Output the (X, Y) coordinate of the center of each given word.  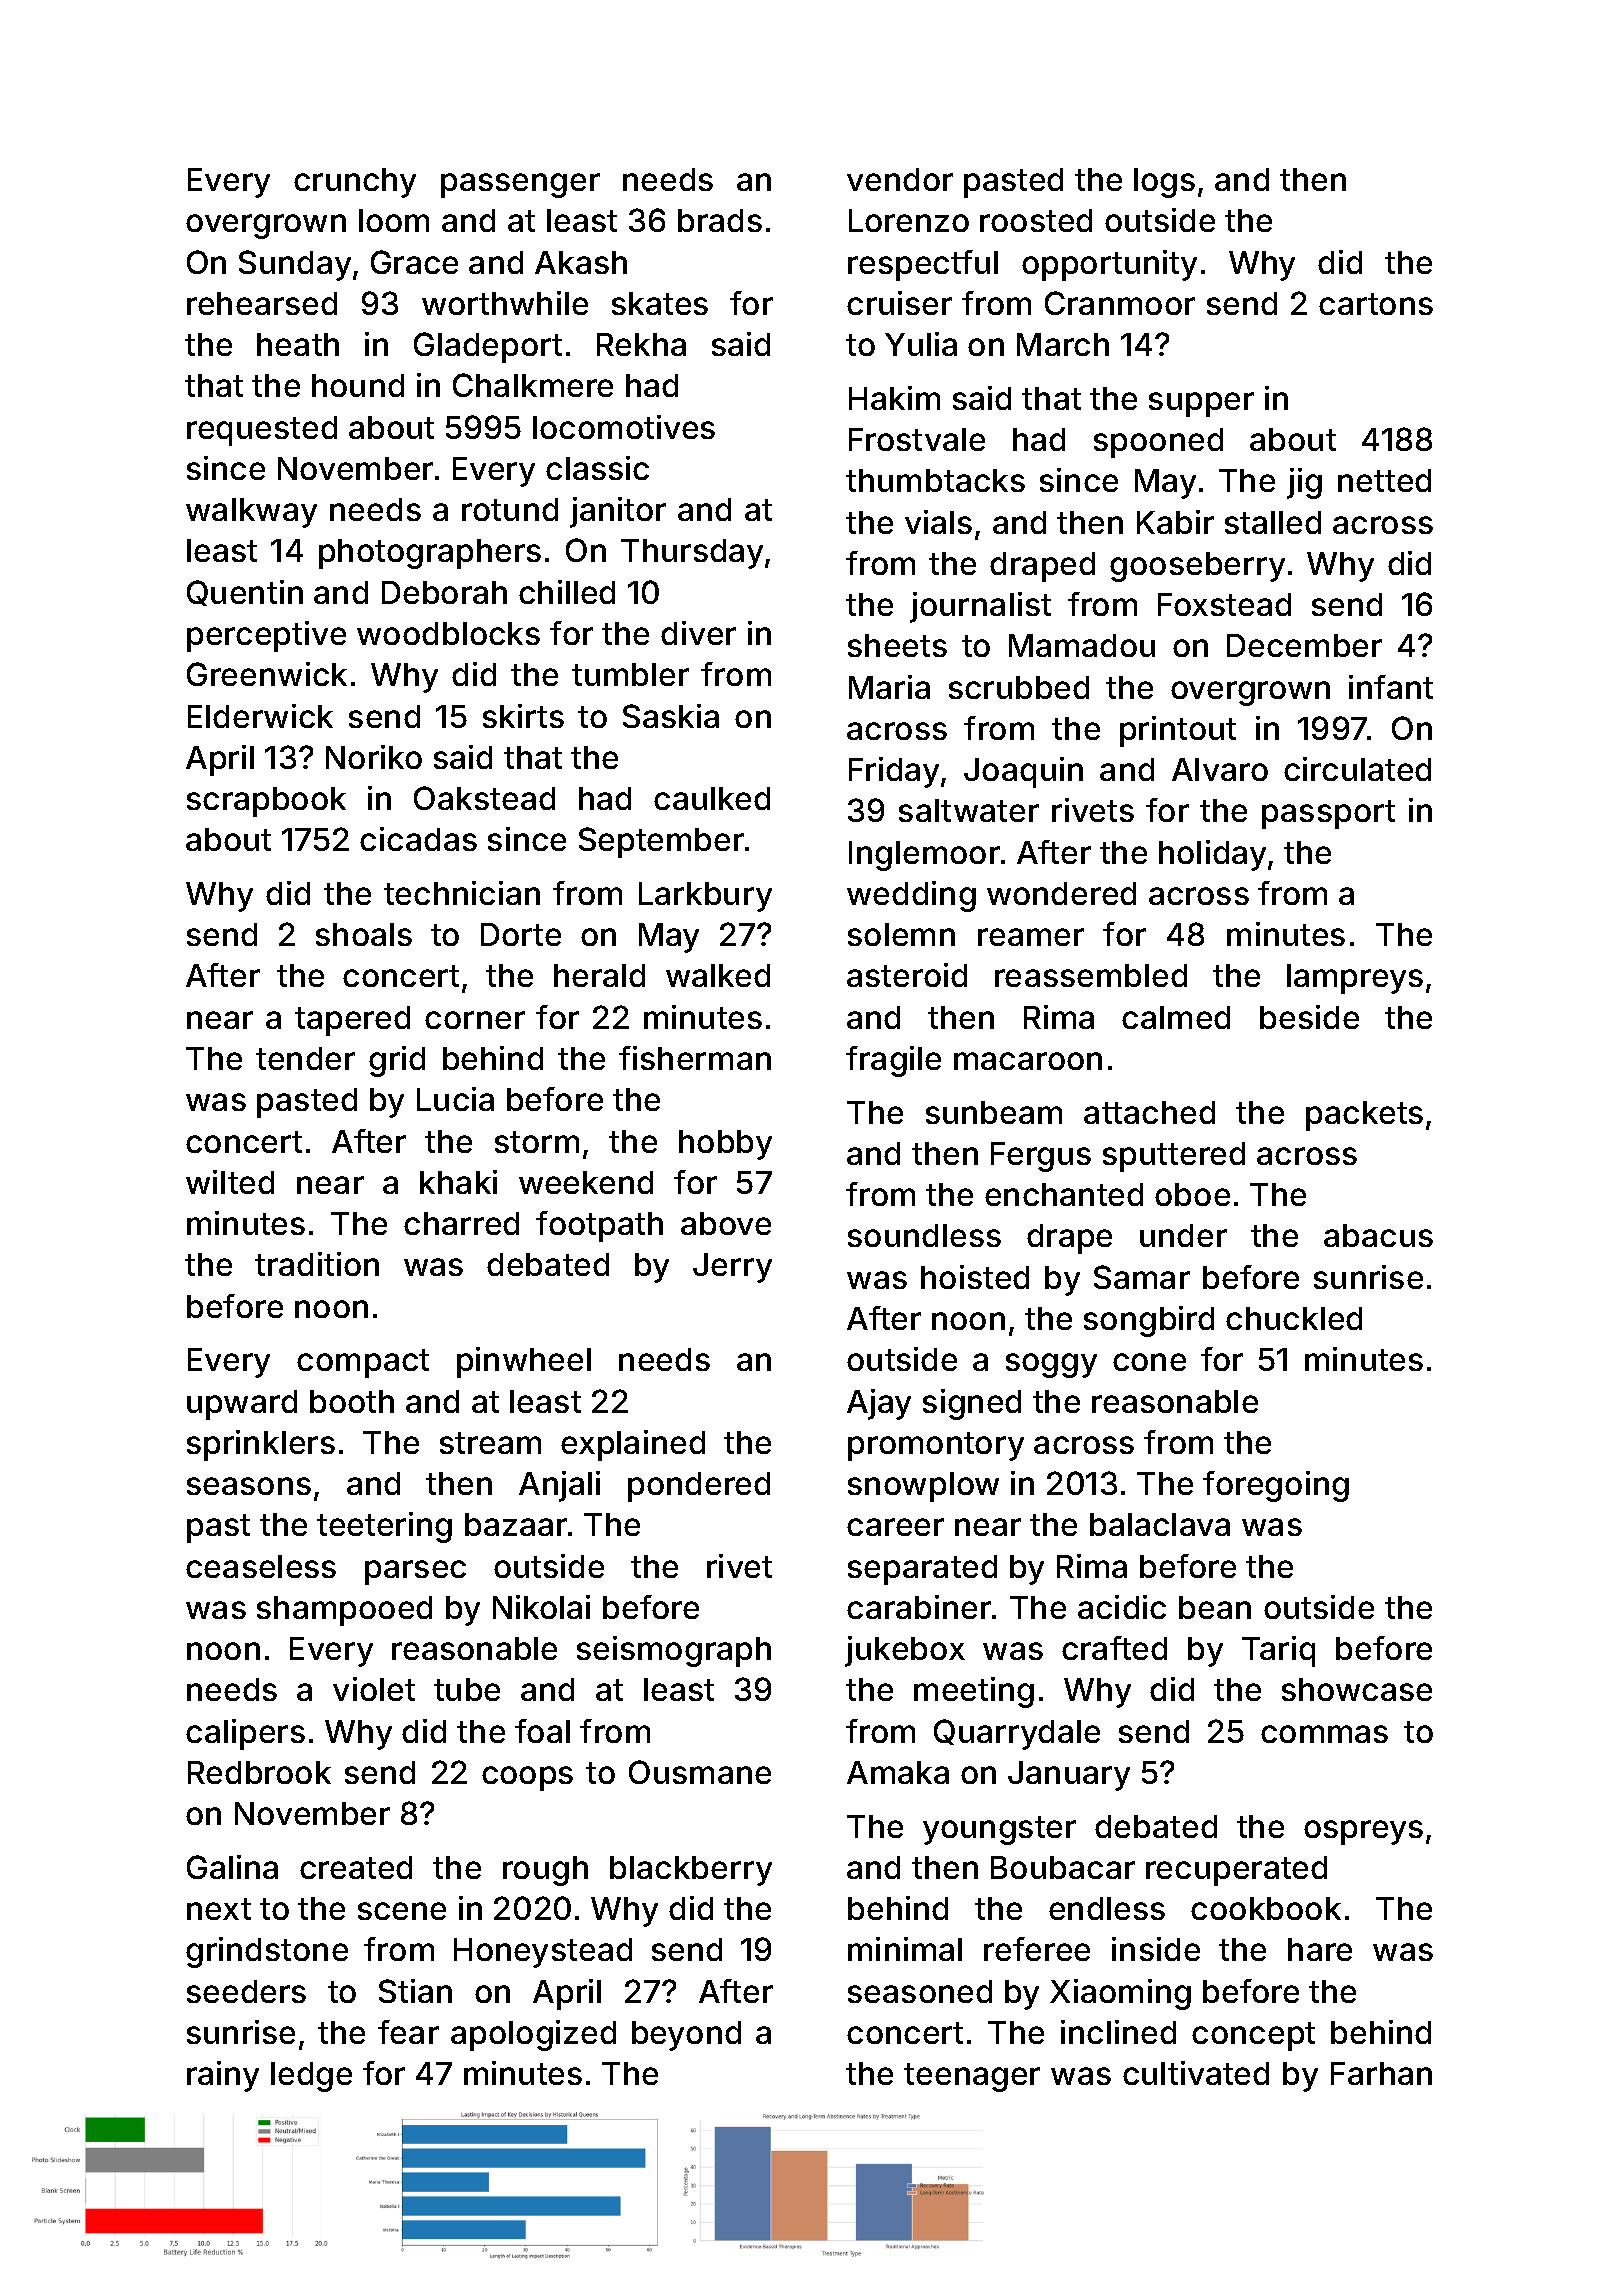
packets (1364, 1116)
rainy (223, 2076)
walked (718, 975)
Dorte (521, 934)
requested (262, 431)
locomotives (624, 427)
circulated (1357, 769)
